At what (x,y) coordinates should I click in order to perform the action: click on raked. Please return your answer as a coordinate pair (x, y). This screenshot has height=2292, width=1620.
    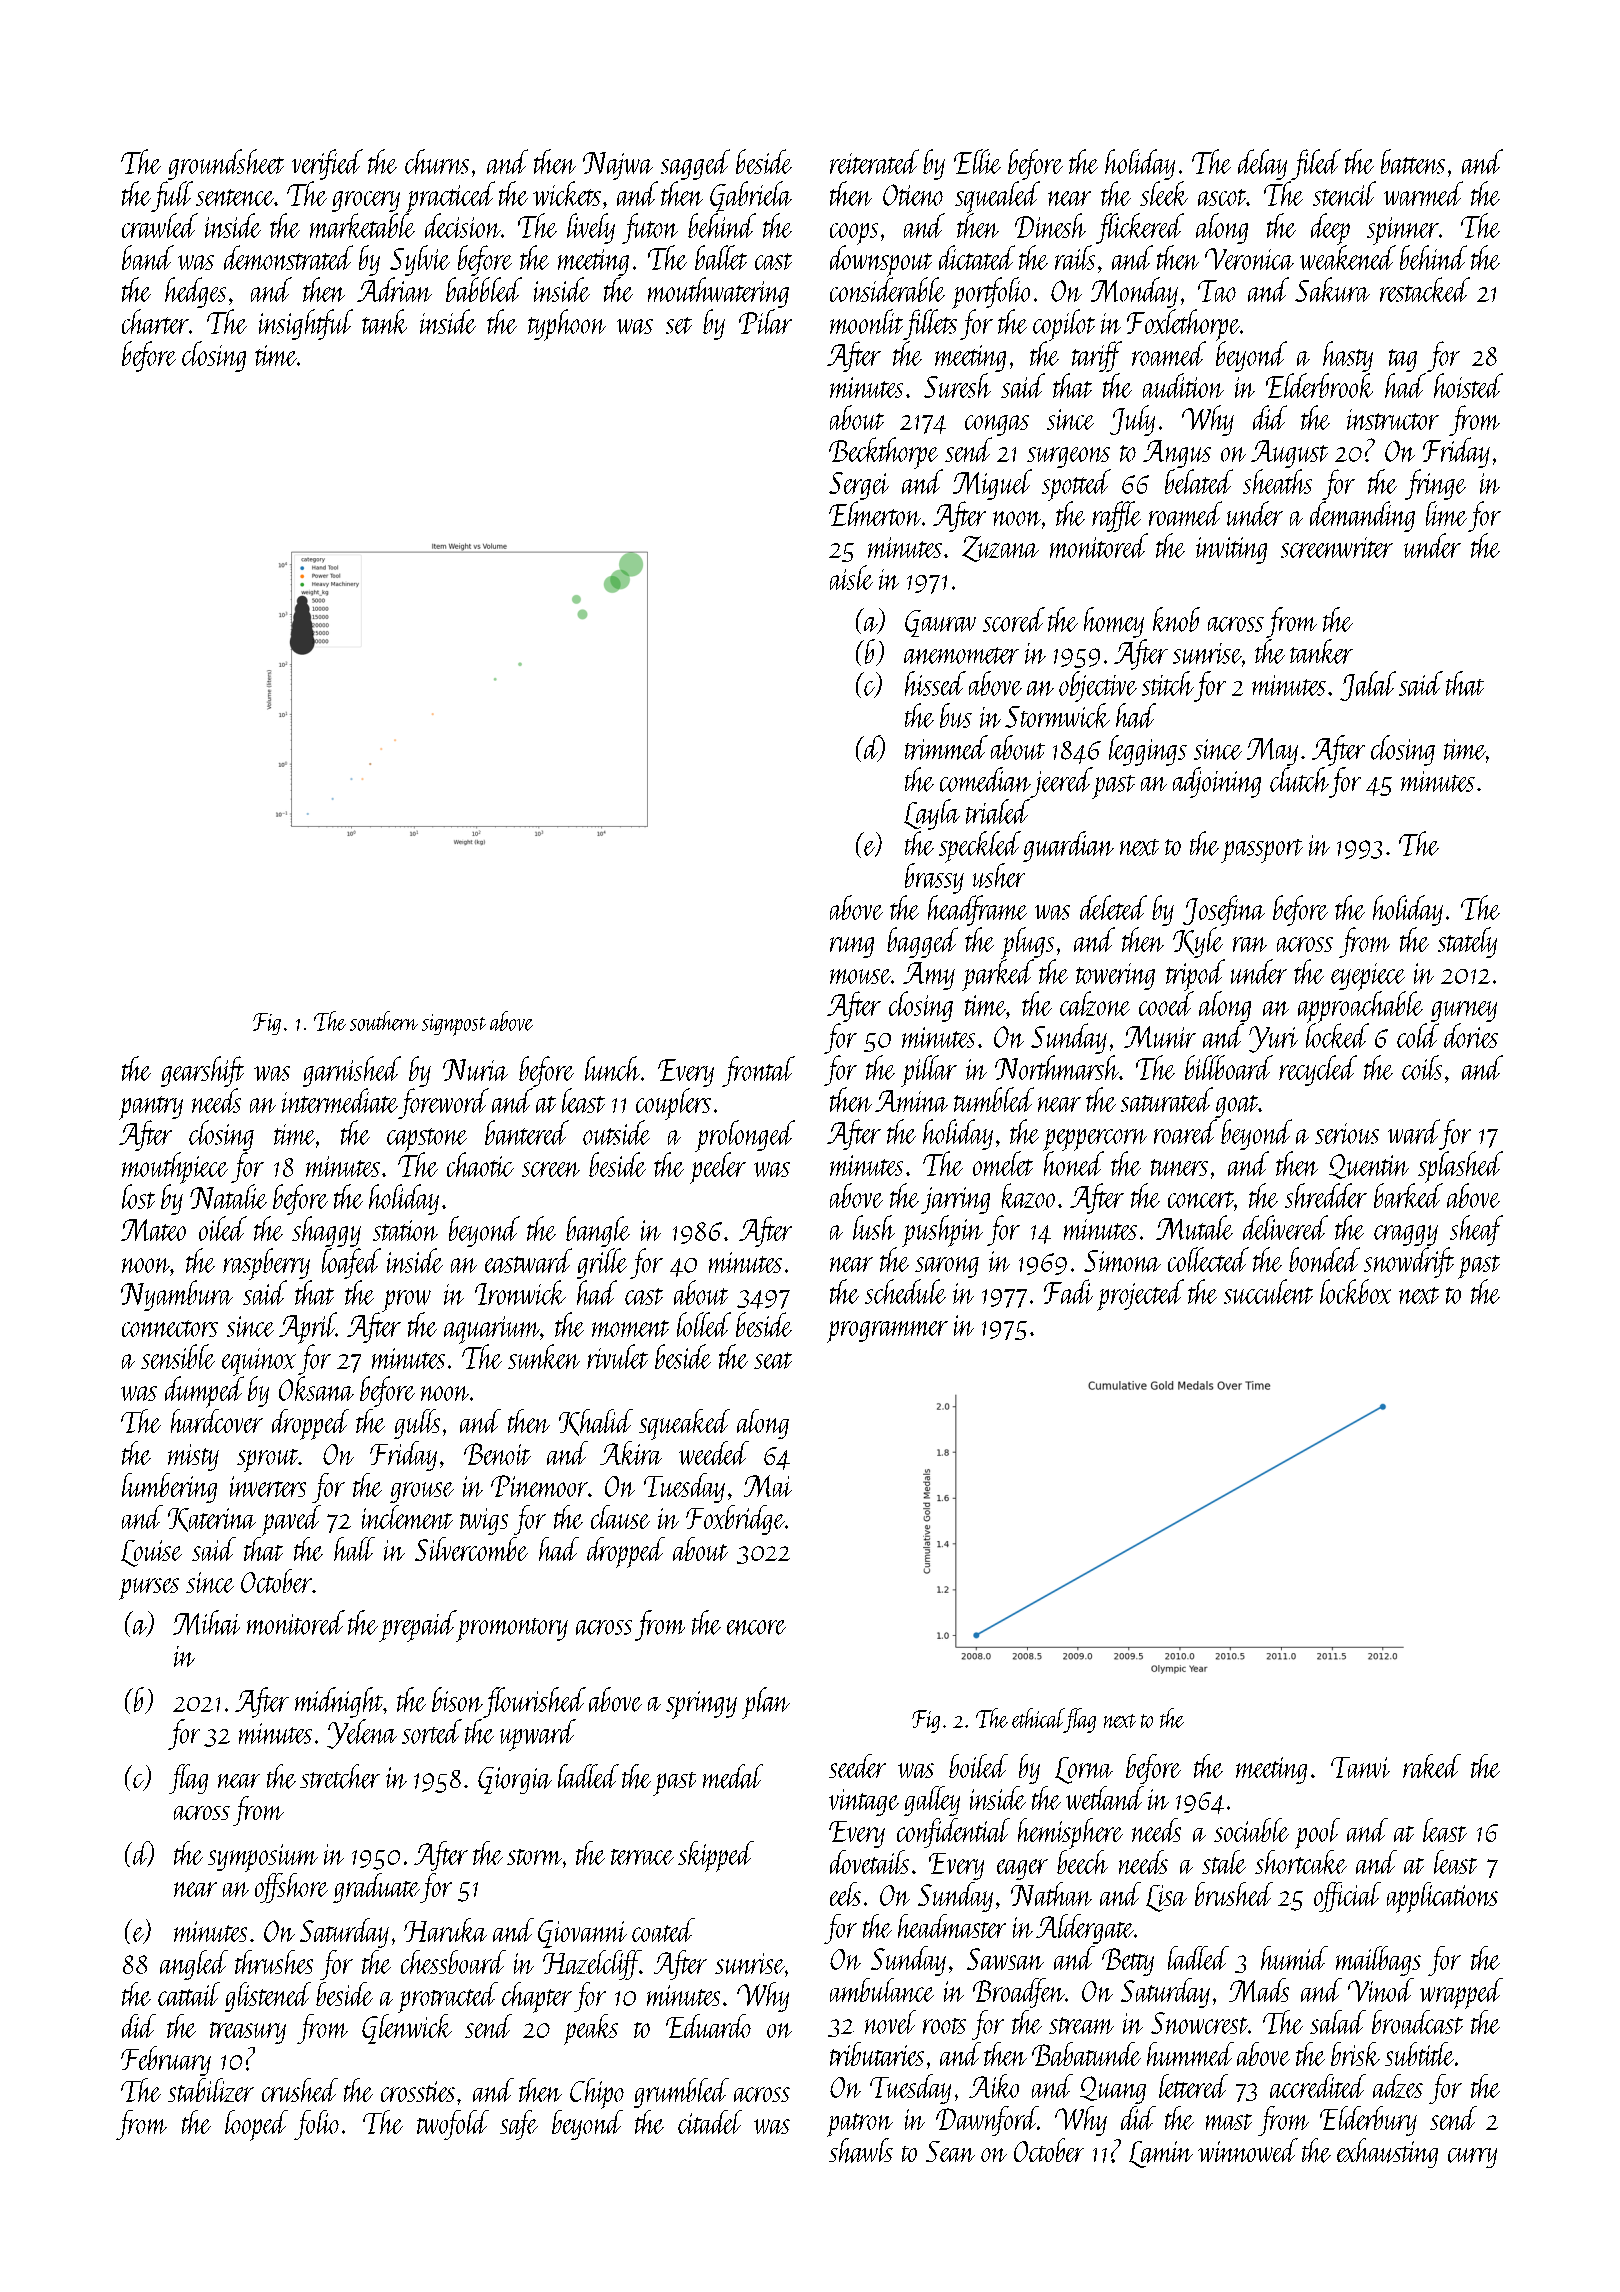
    Looking at the image, I should click on (1432, 1766).
